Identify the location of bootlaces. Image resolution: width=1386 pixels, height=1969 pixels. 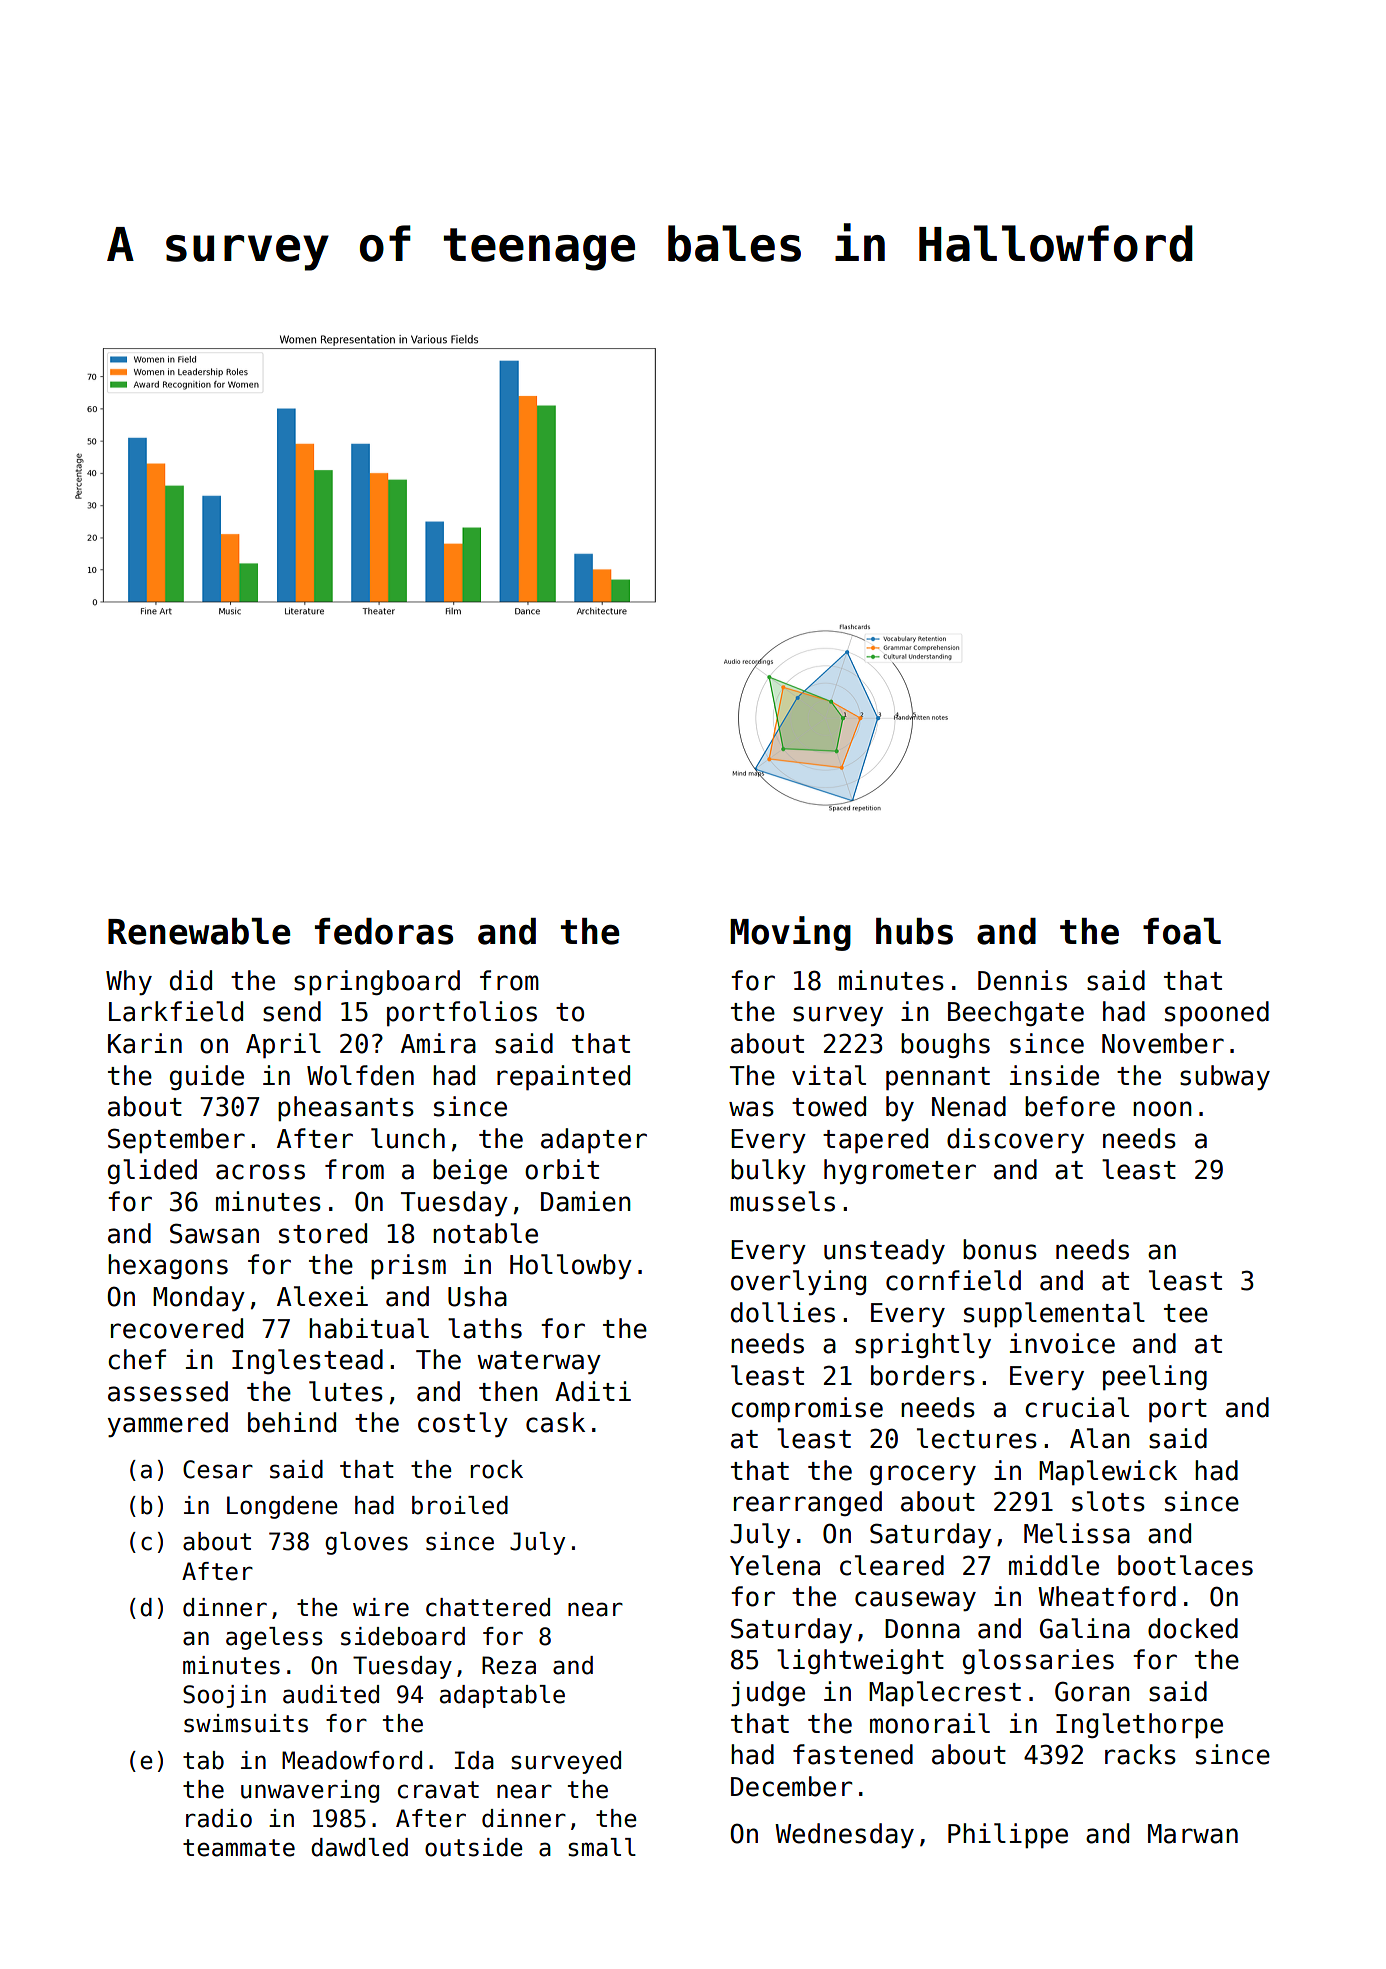
(1185, 1565).
